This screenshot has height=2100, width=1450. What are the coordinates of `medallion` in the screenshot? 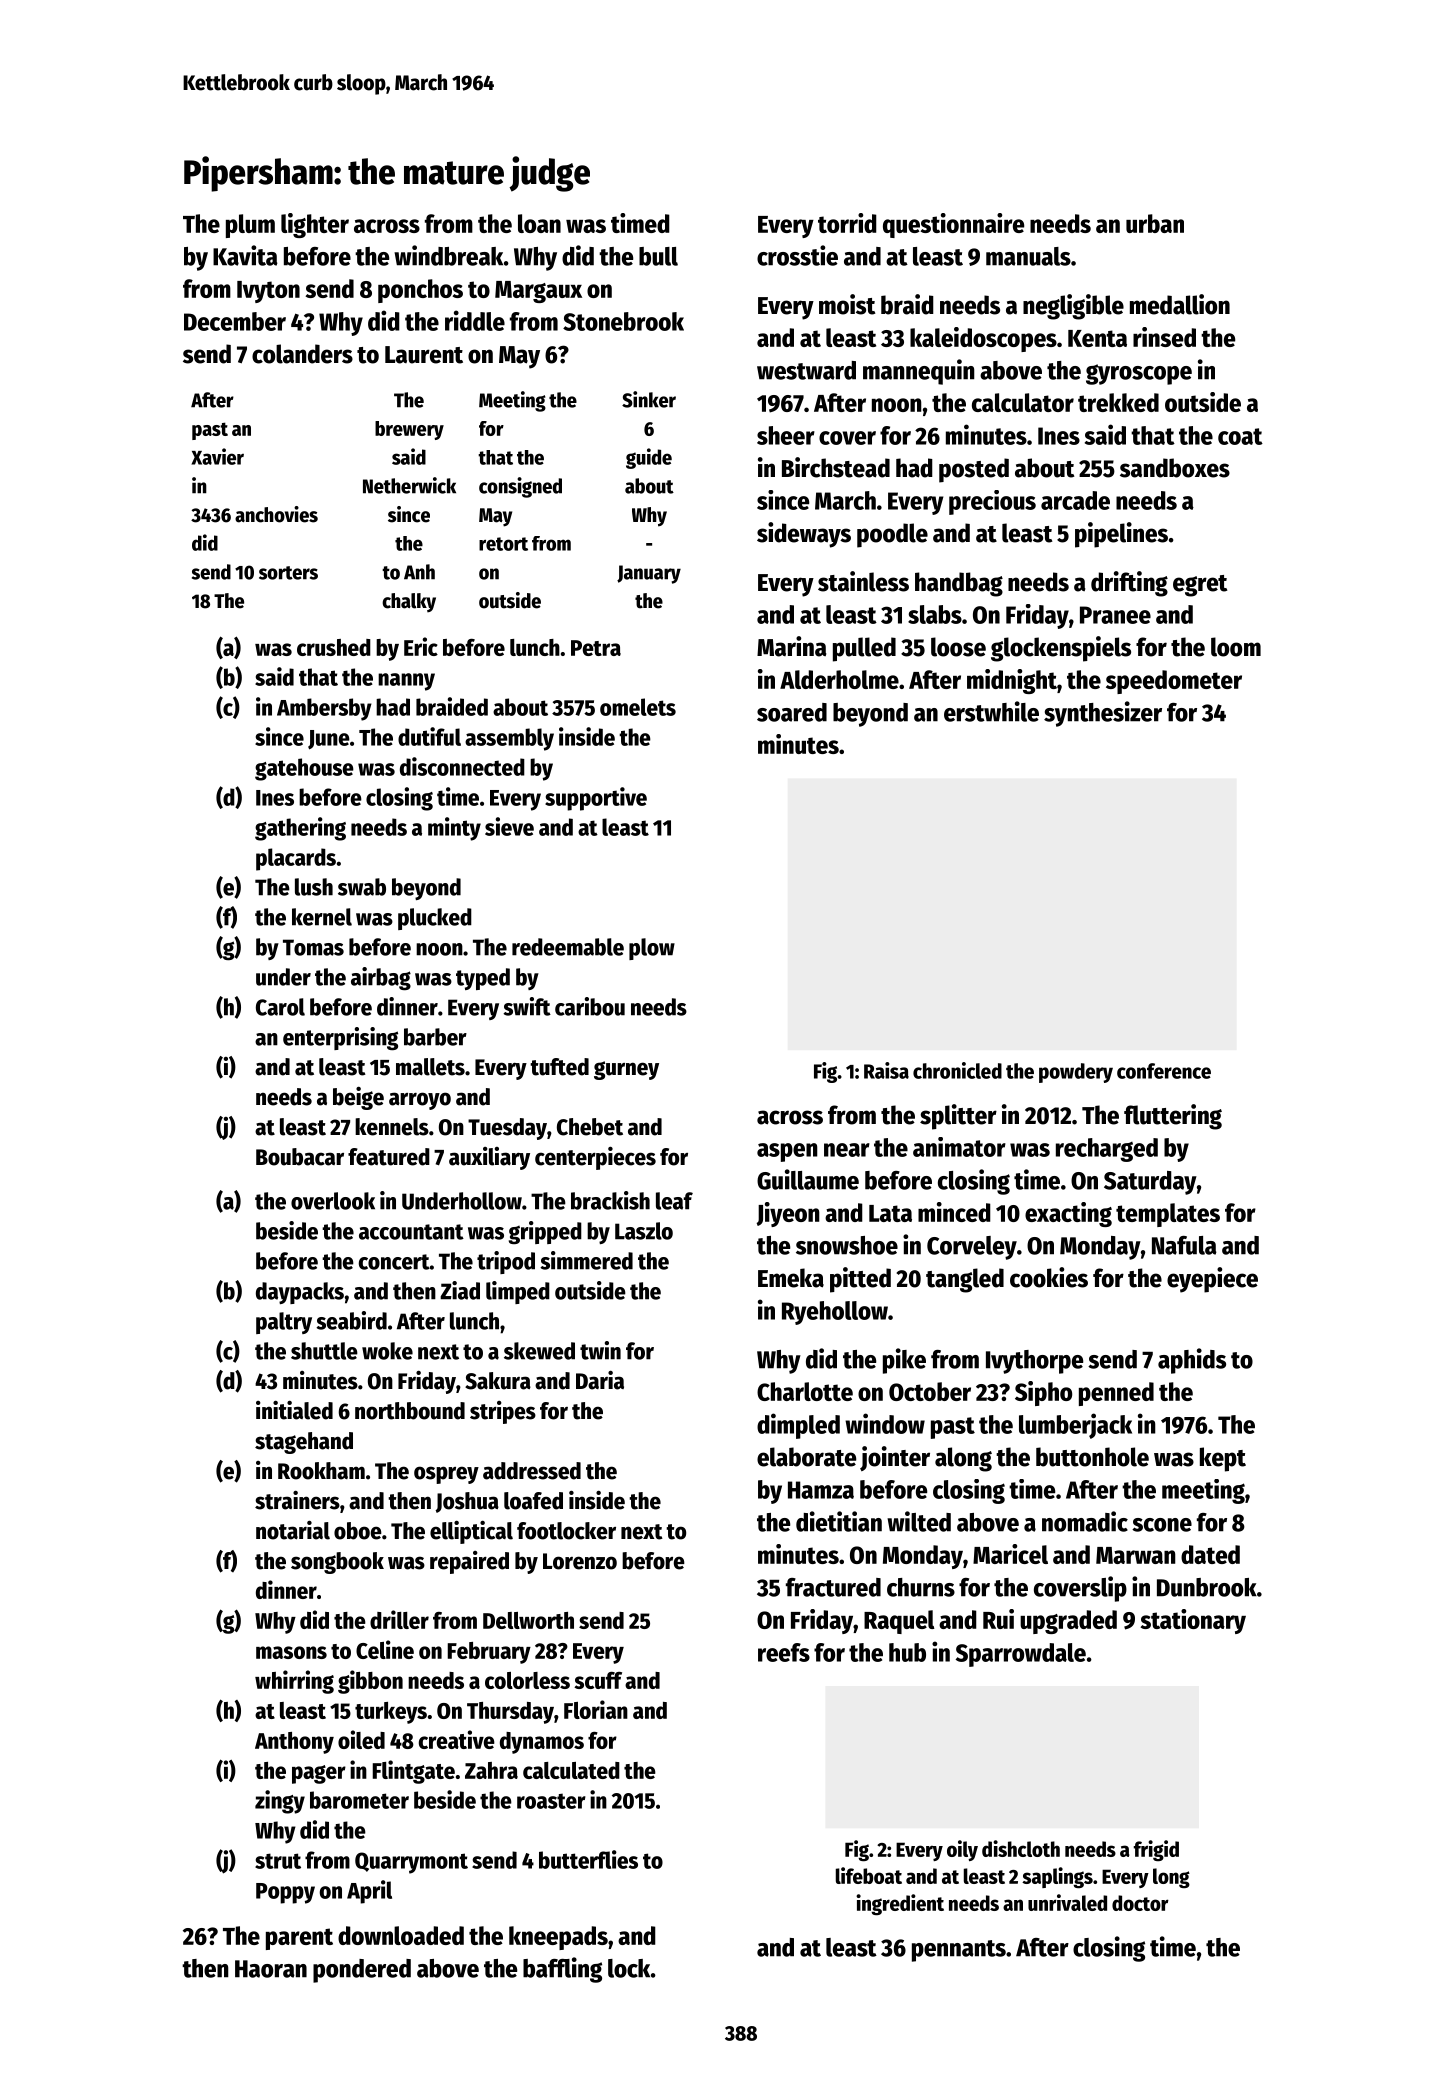 It's located at (1180, 304).
